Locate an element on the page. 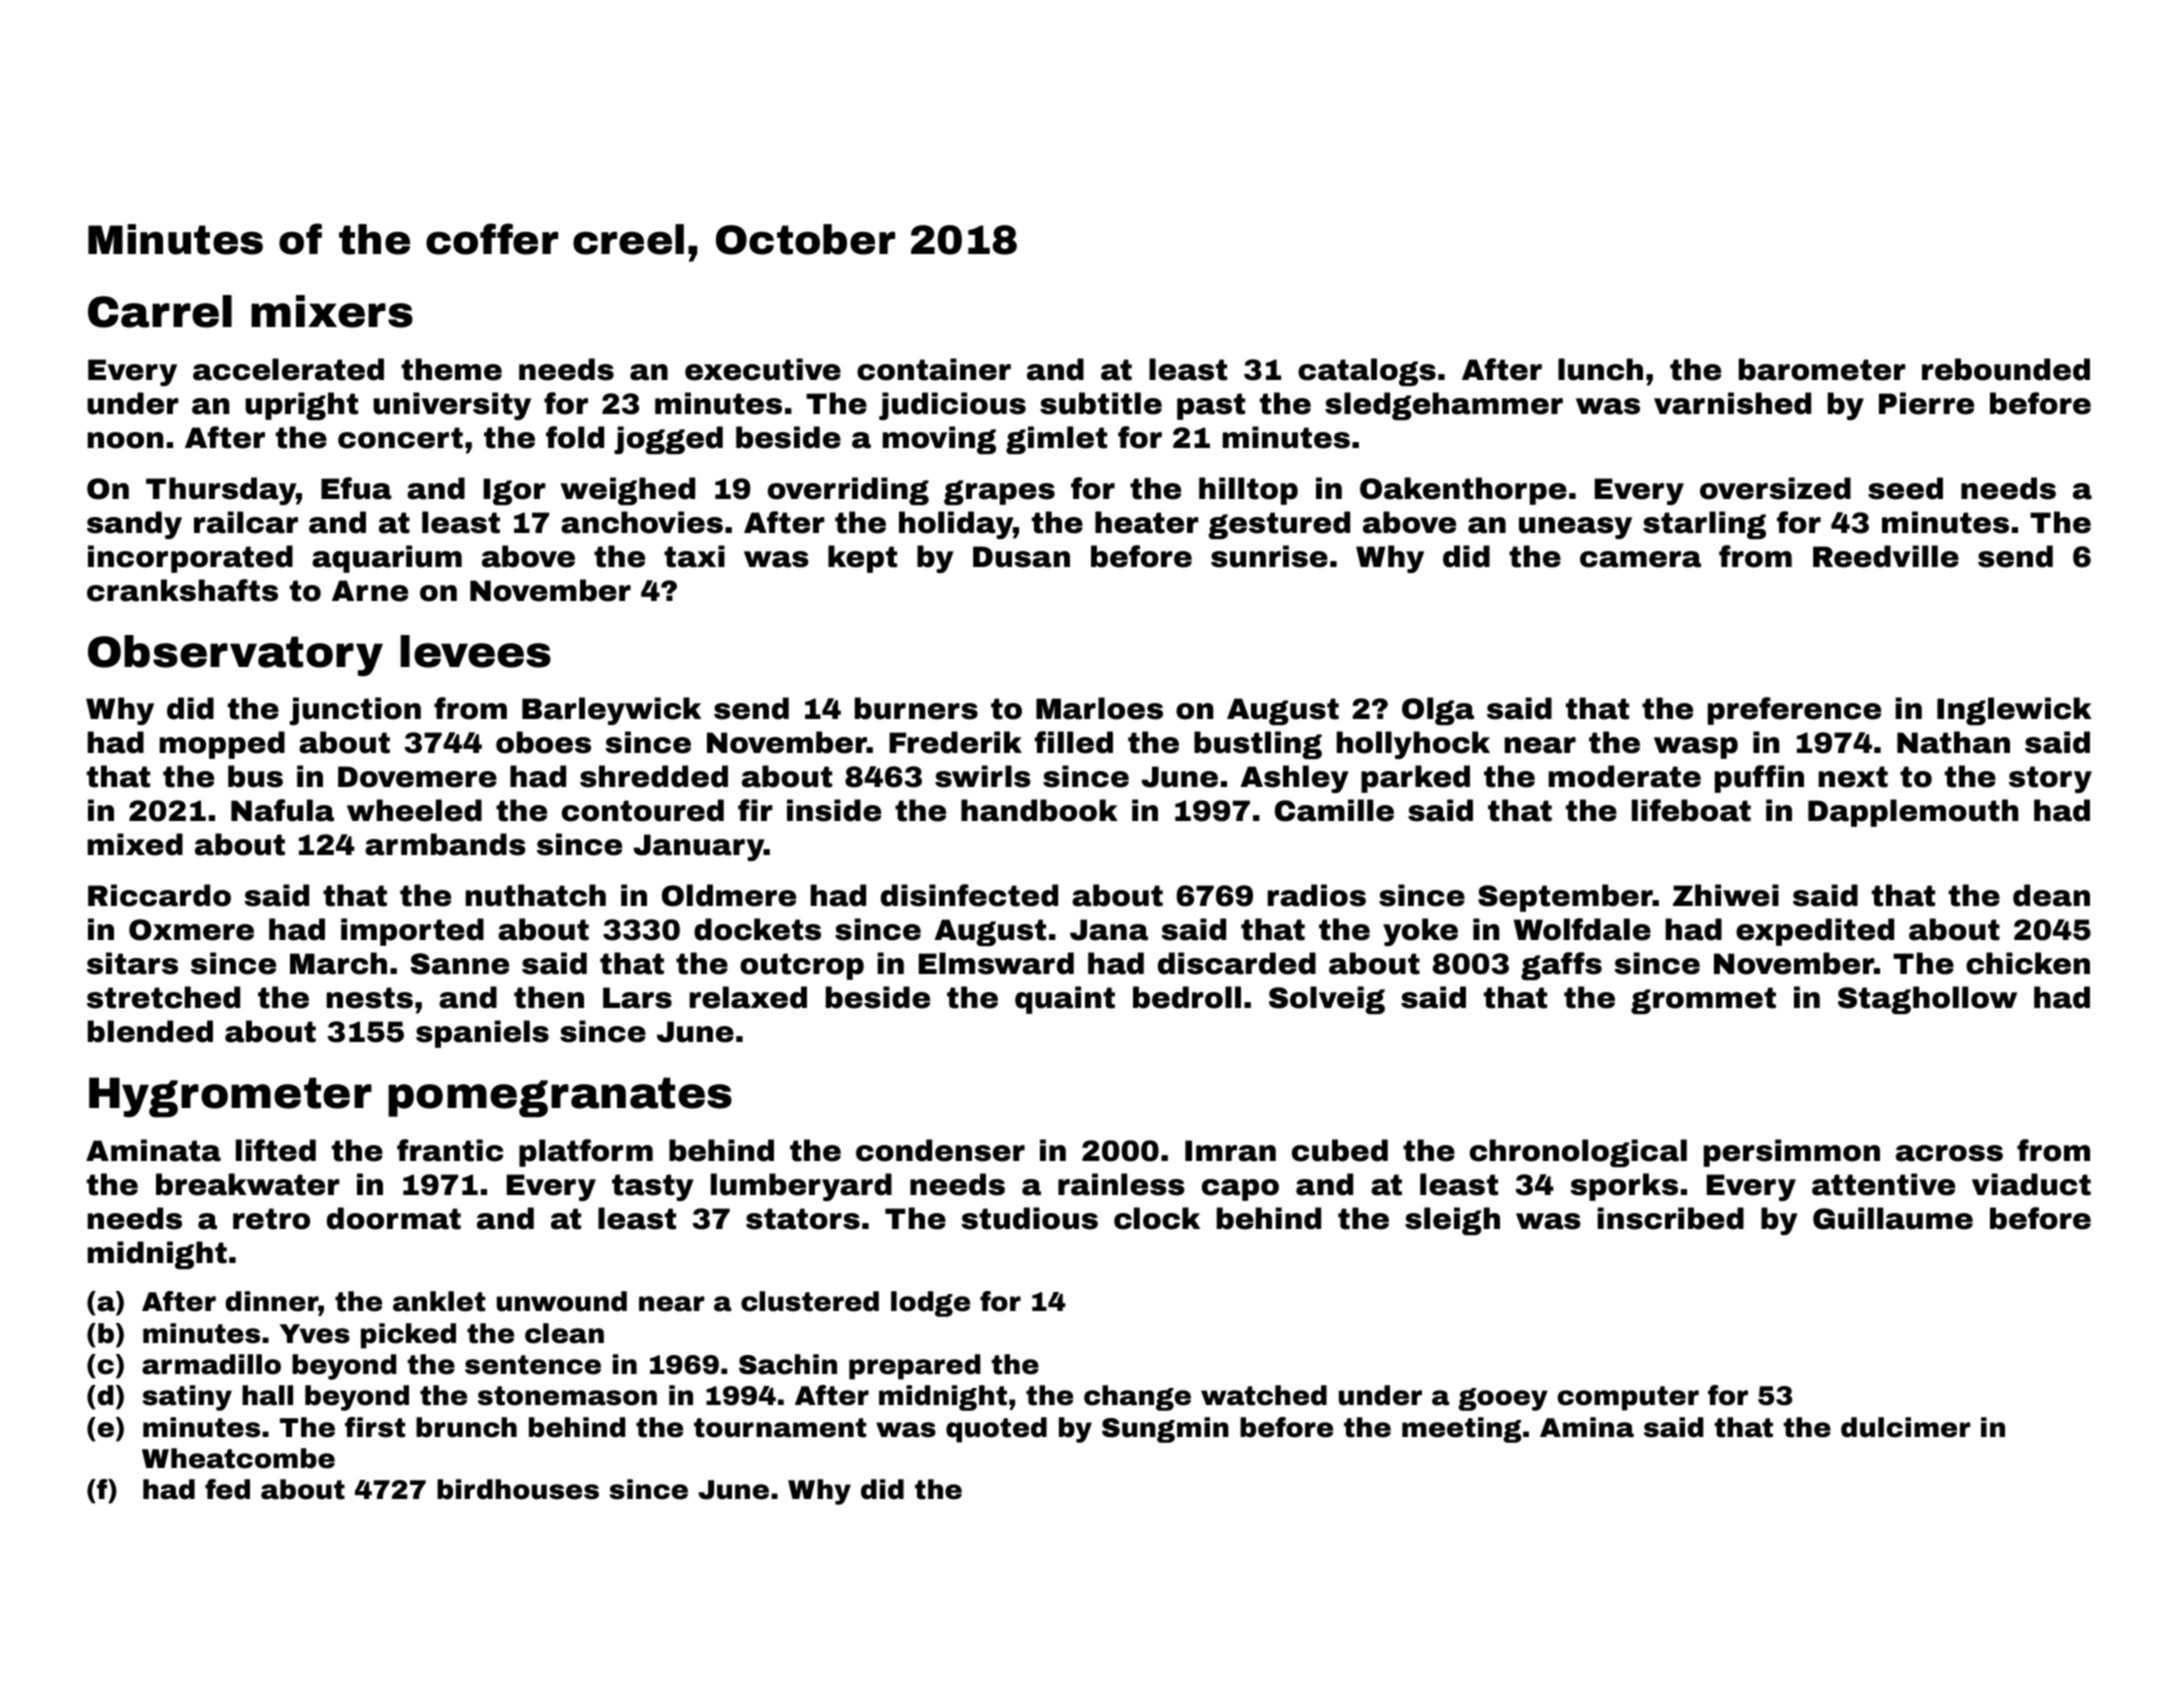  Camille is located at coordinates (1334, 810).
